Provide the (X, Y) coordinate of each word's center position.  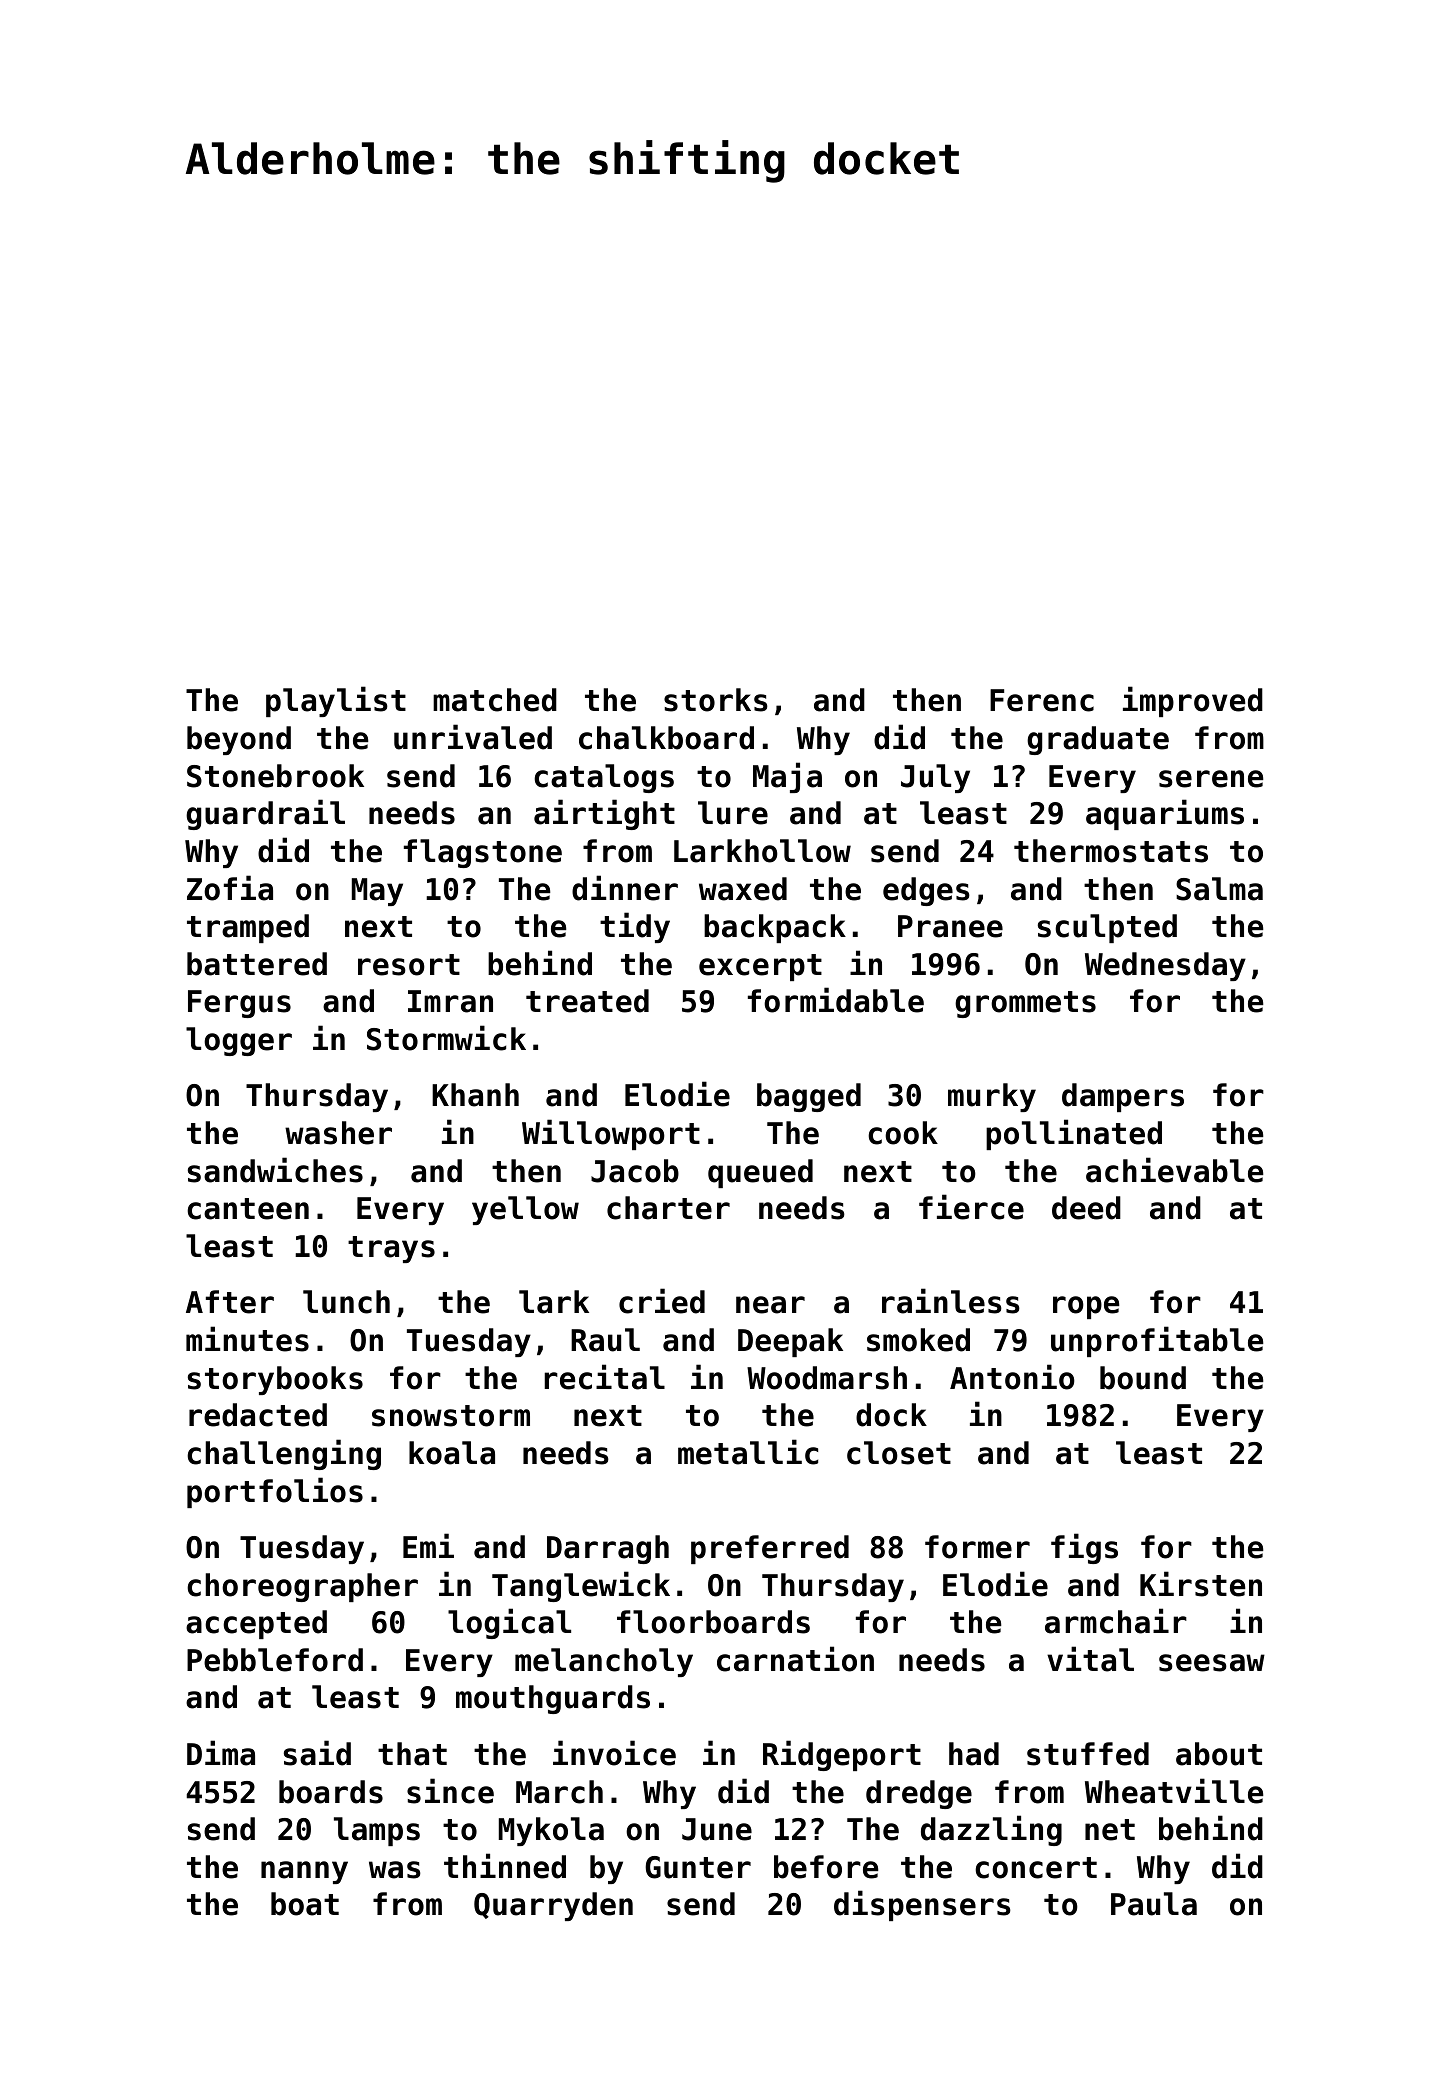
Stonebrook (275, 776)
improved (1193, 701)
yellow (525, 1210)
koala (452, 1453)
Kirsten (1201, 1584)
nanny (304, 1872)
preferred (770, 1549)
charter (668, 1208)
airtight (604, 814)
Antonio (1012, 1377)
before (826, 1867)
